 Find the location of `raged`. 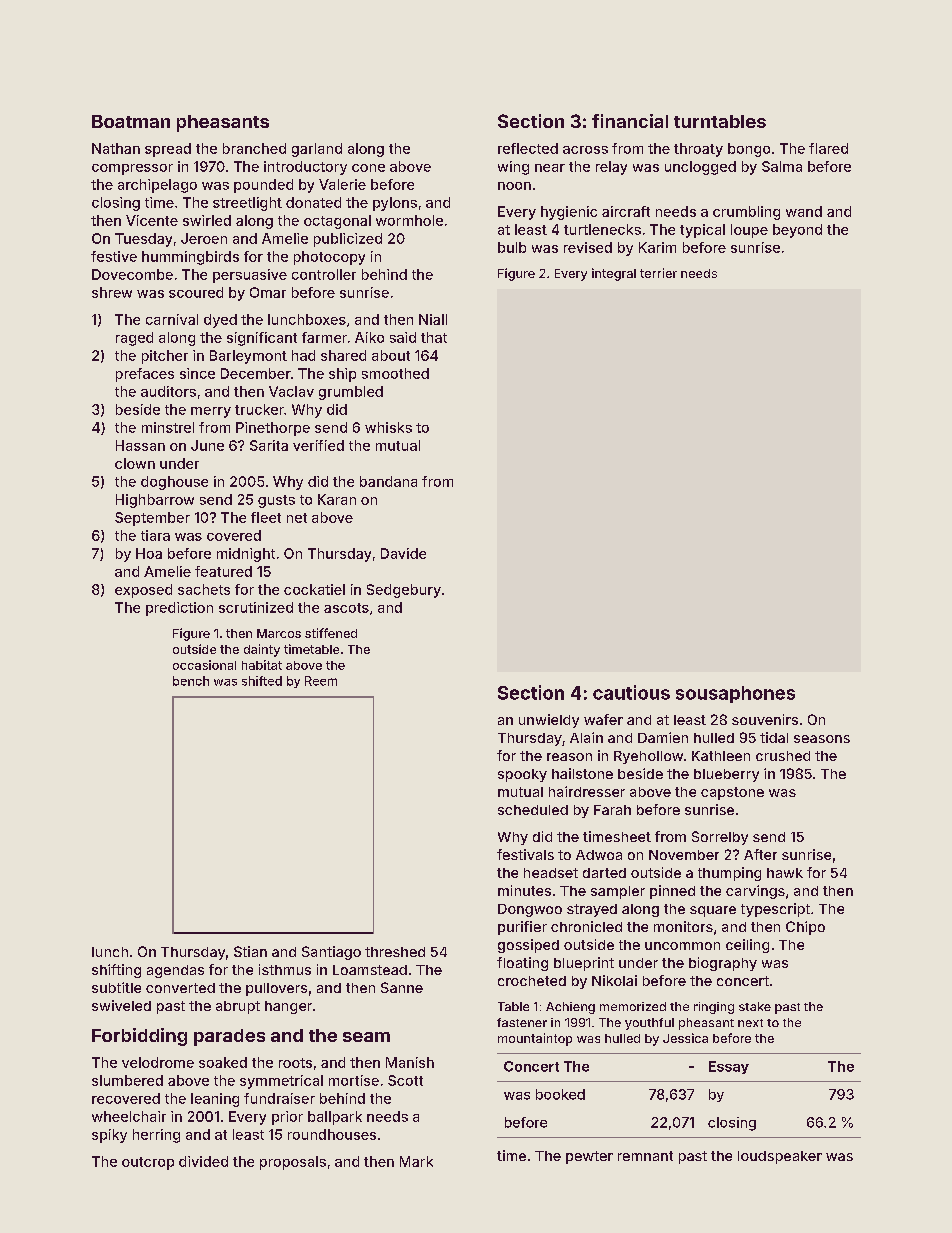

raged is located at coordinates (134, 339).
